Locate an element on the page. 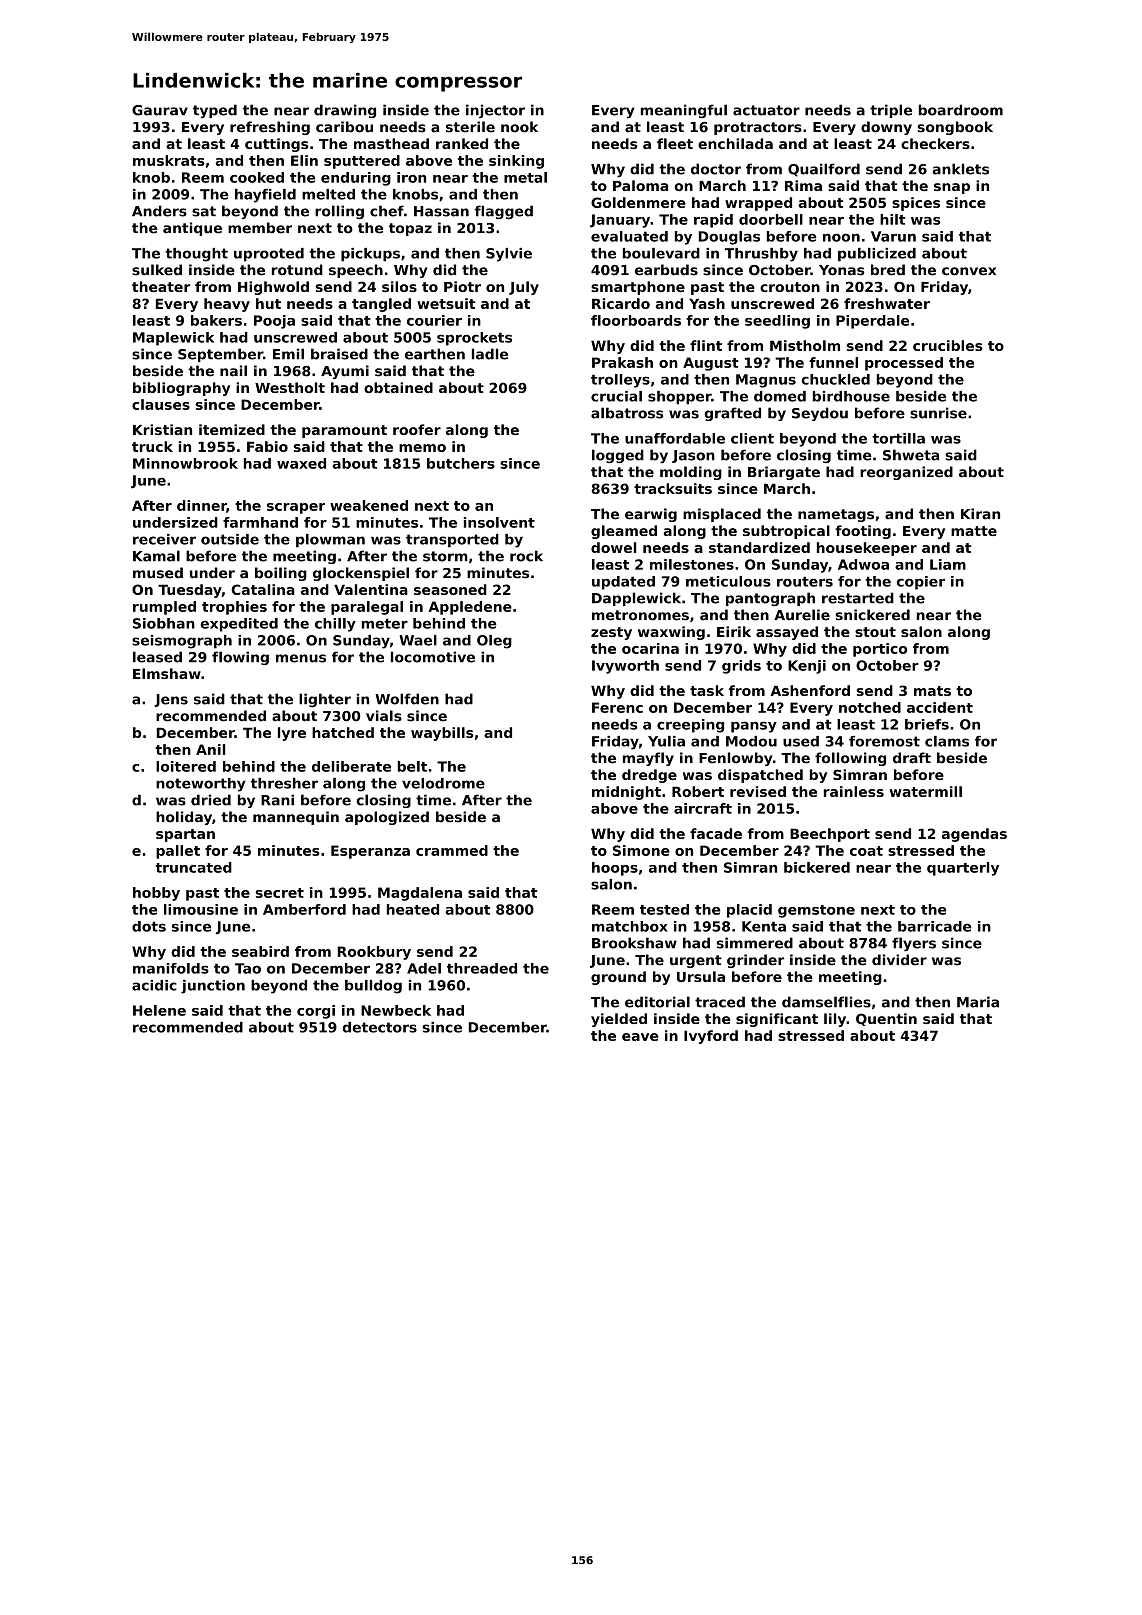 The image size is (1142, 1615). hilt is located at coordinates (892, 219).
